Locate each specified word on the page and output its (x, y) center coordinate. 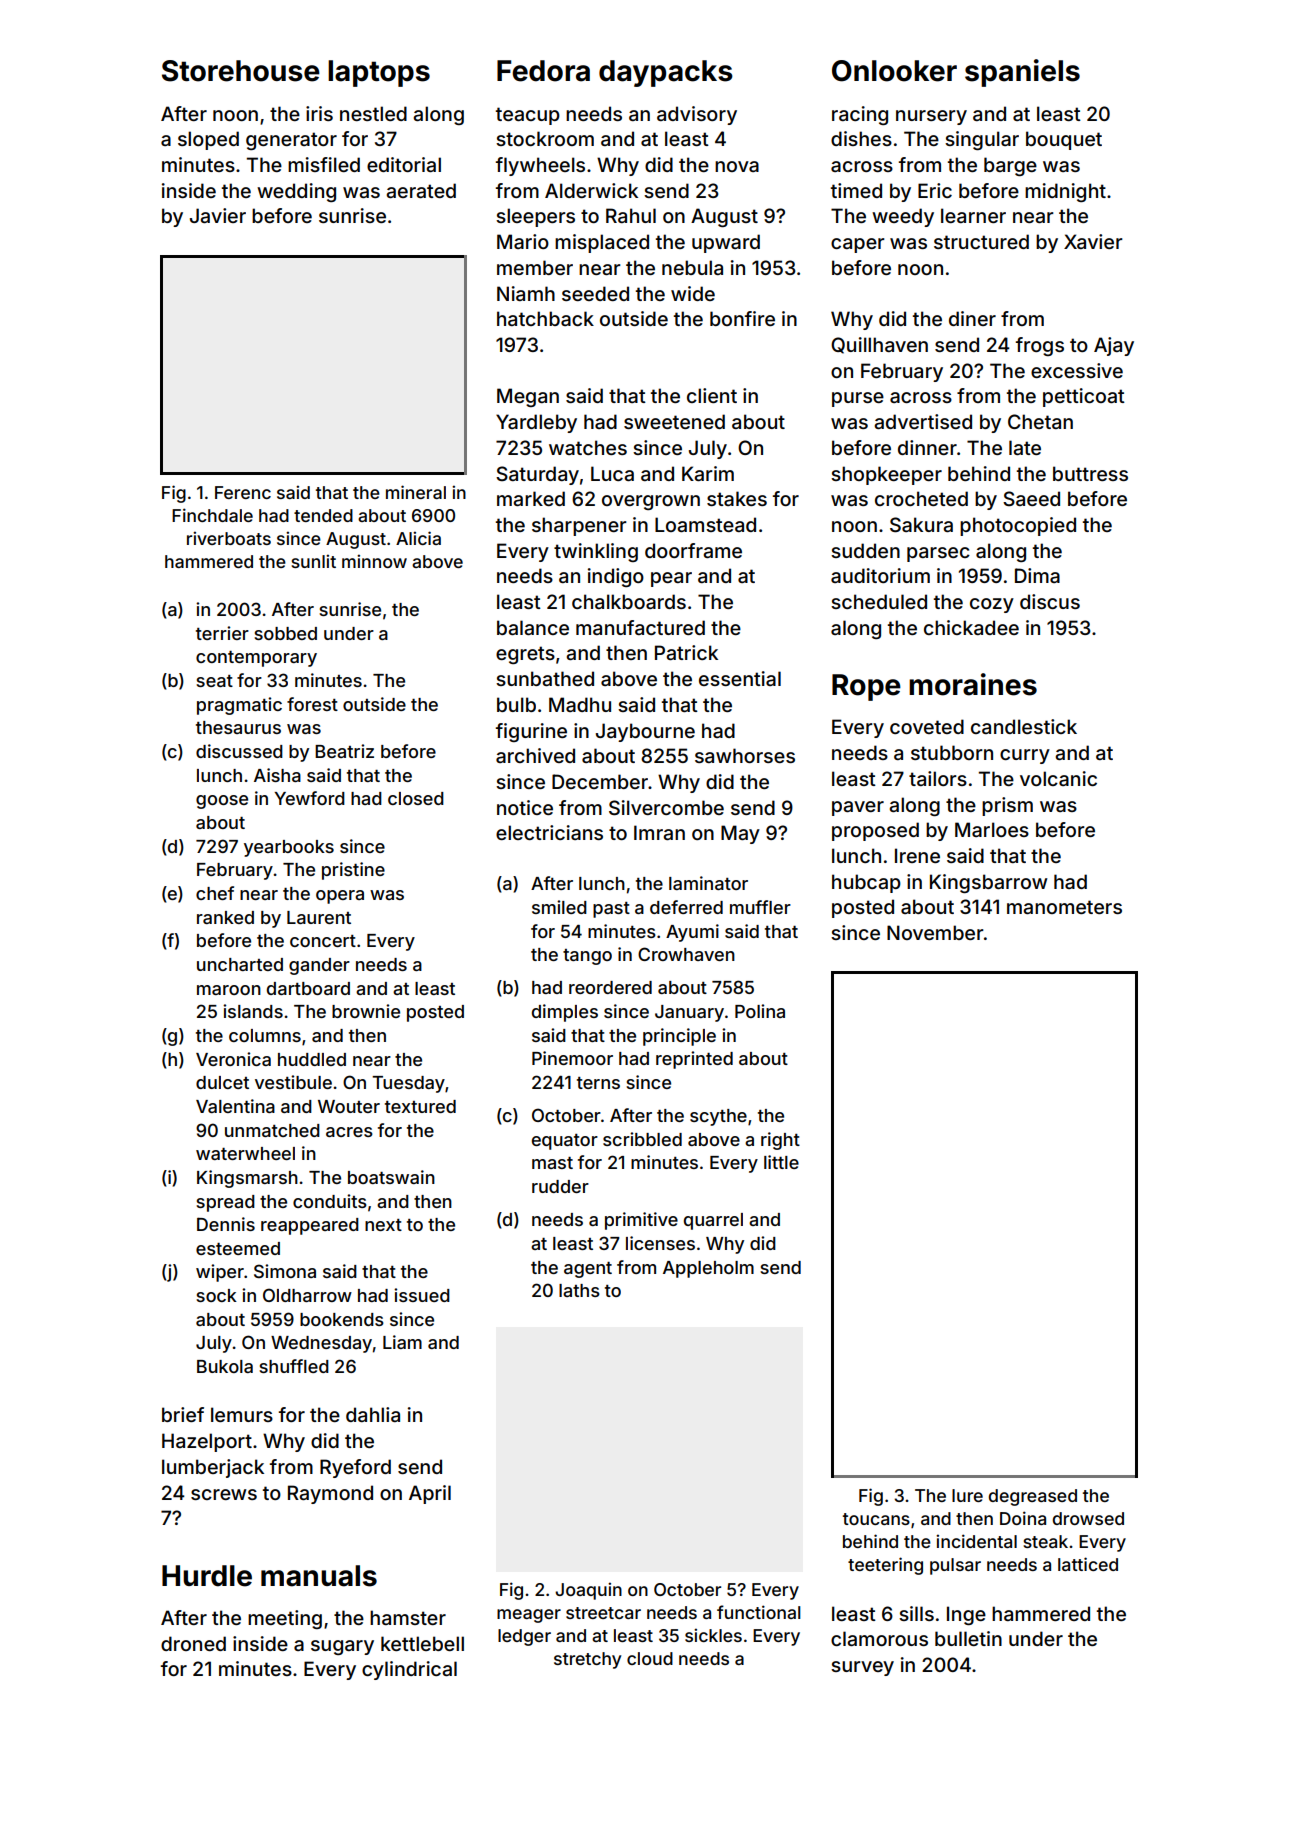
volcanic (1058, 778)
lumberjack (213, 1468)
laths (579, 1290)
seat (214, 681)
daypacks (666, 73)
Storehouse (241, 71)
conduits (330, 1201)
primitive (641, 1221)
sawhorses (745, 755)
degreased (1033, 1497)
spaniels (1022, 73)
